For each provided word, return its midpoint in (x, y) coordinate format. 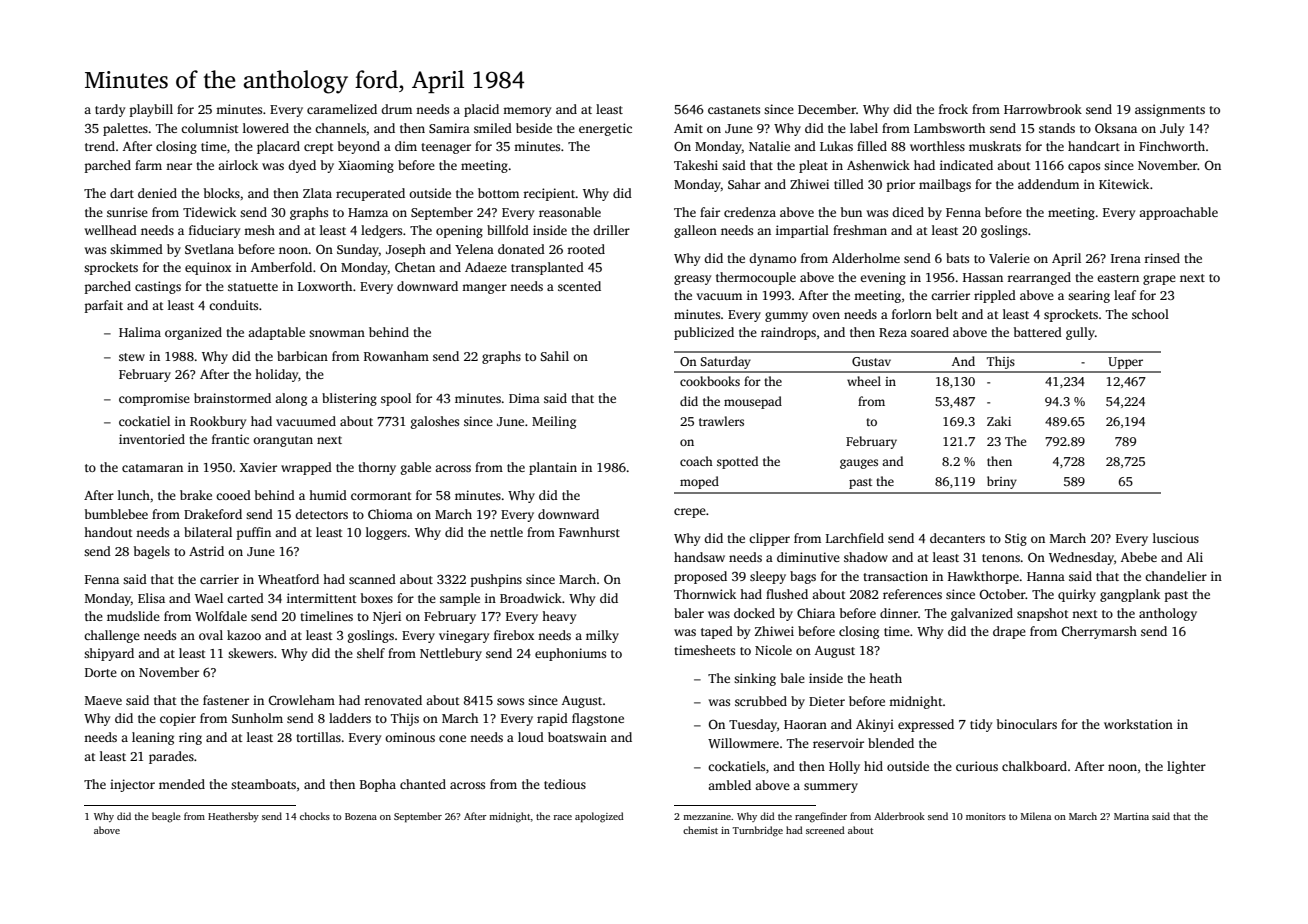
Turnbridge (758, 831)
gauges (859, 464)
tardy (110, 110)
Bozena (361, 816)
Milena (1036, 816)
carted (245, 598)
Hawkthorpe (983, 577)
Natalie (769, 146)
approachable (1178, 213)
